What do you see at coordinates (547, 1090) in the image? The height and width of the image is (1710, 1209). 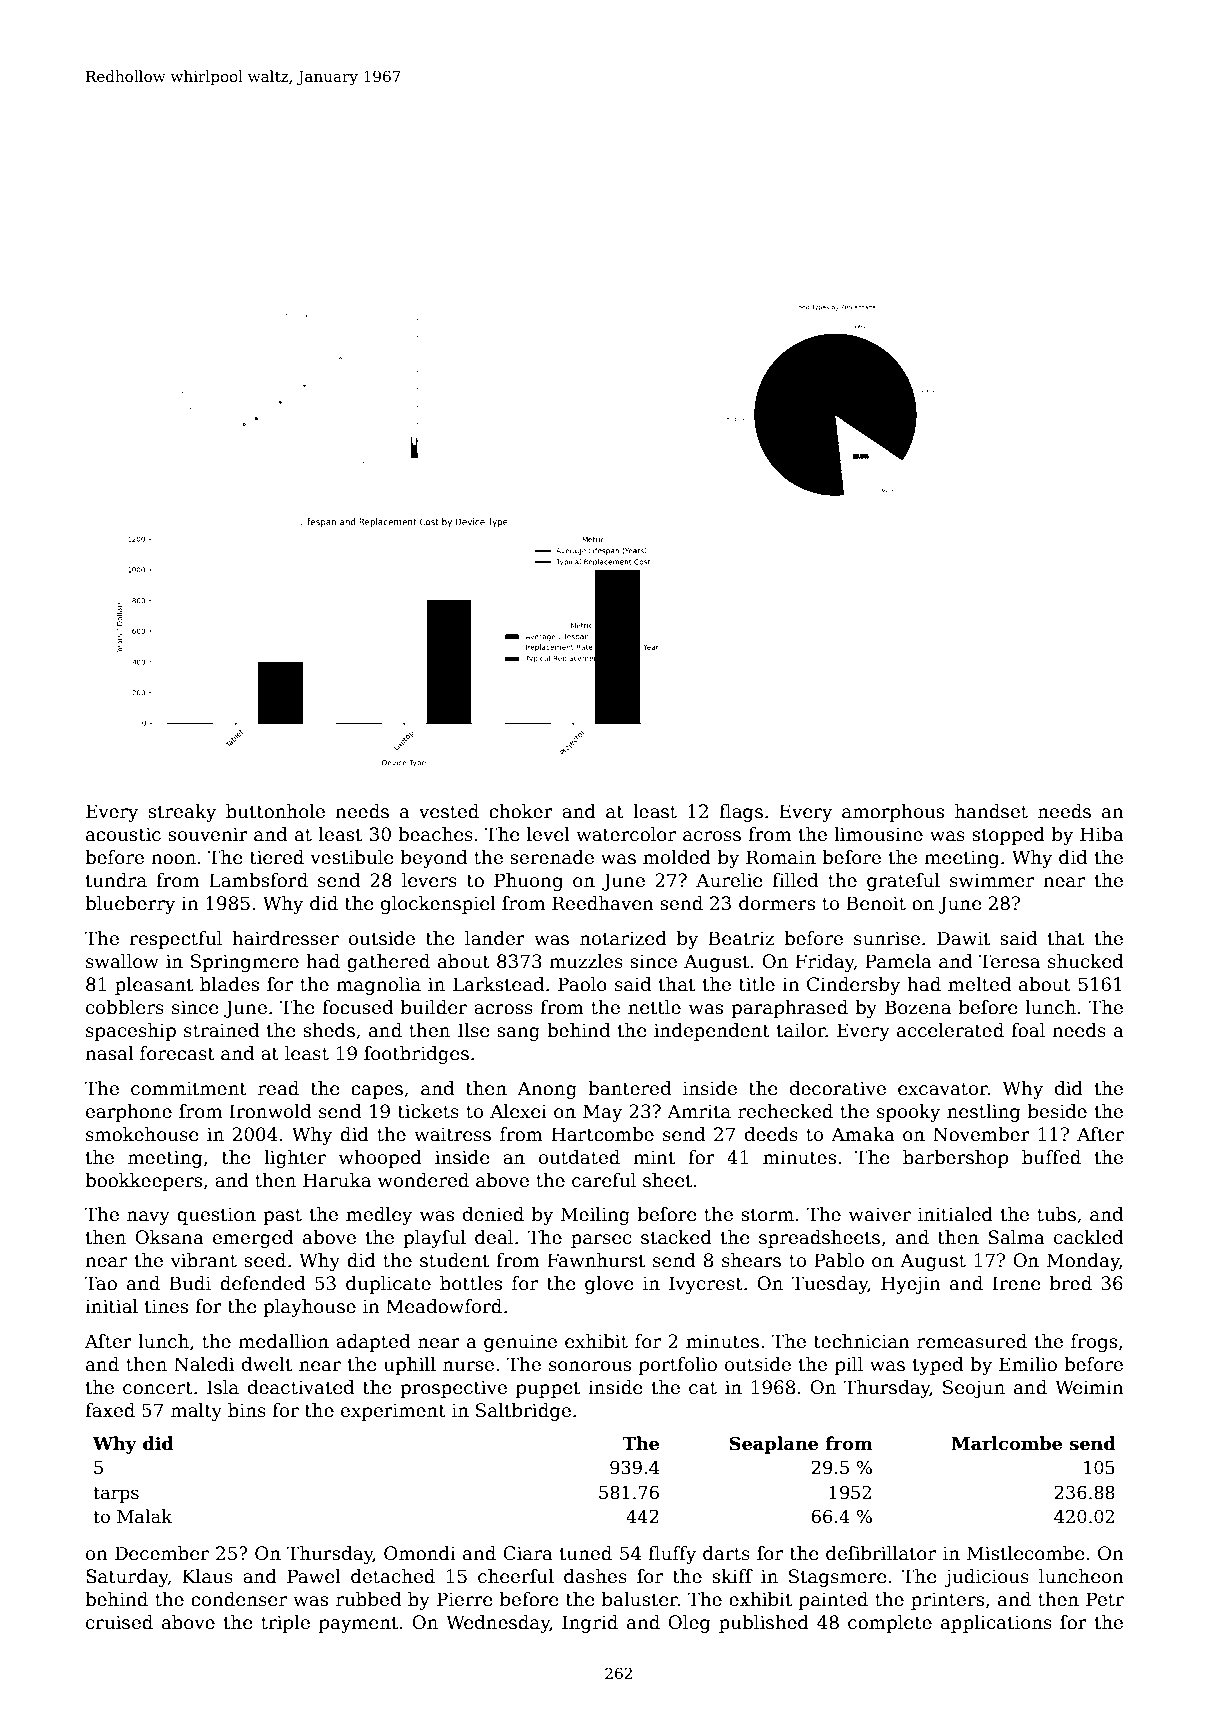 I see `Anong` at bounding box center [547, 1090].
